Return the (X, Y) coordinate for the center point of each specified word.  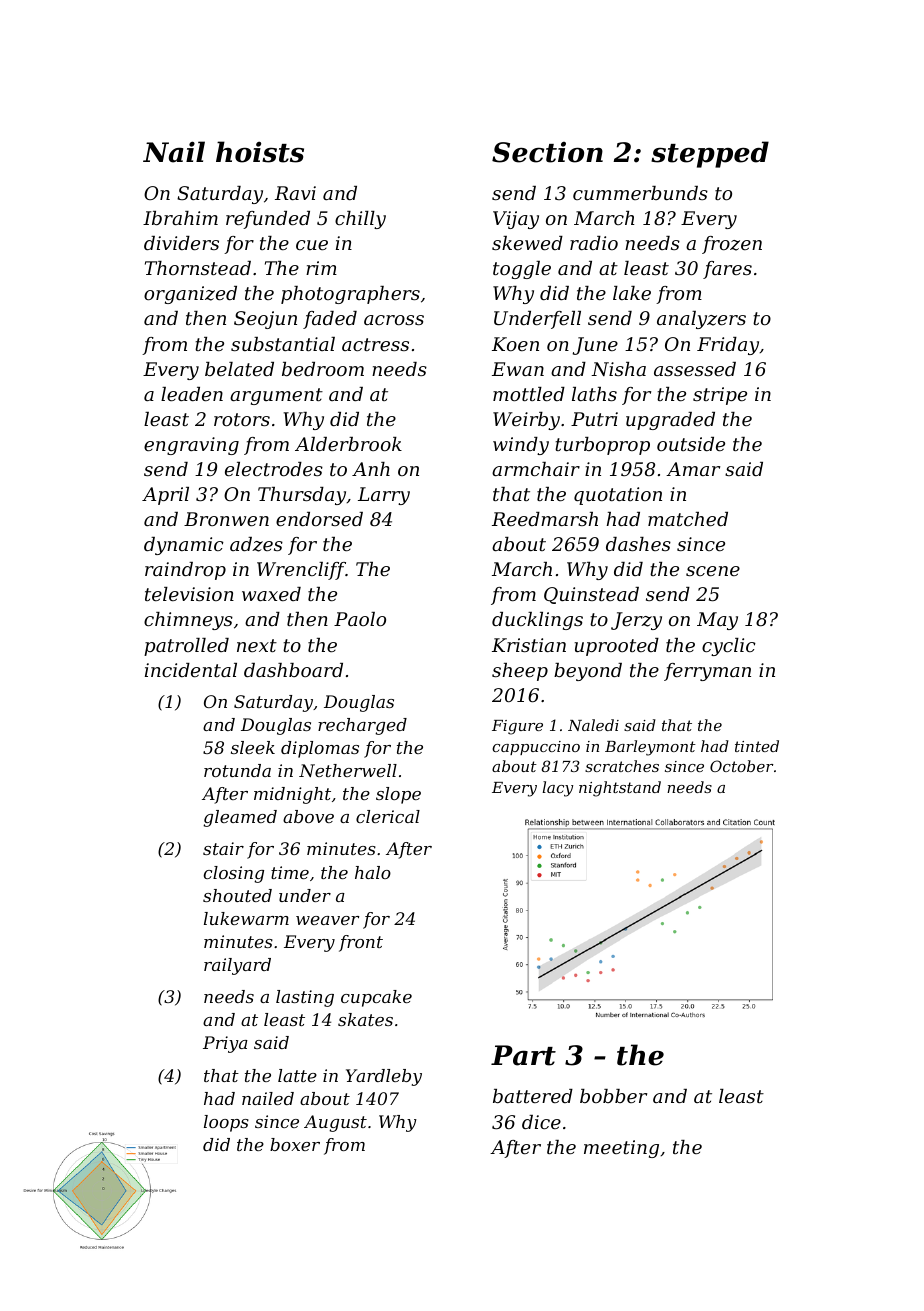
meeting (621, 1149)
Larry (384, 496)
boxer (295, 1144)
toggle (522, 270)
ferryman (707, 672)
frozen (732, 245)
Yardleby (384, 1077)
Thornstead (198, 268)
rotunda (237, 770)
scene (713, 571)
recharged (362, 726)
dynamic (184, 546)
